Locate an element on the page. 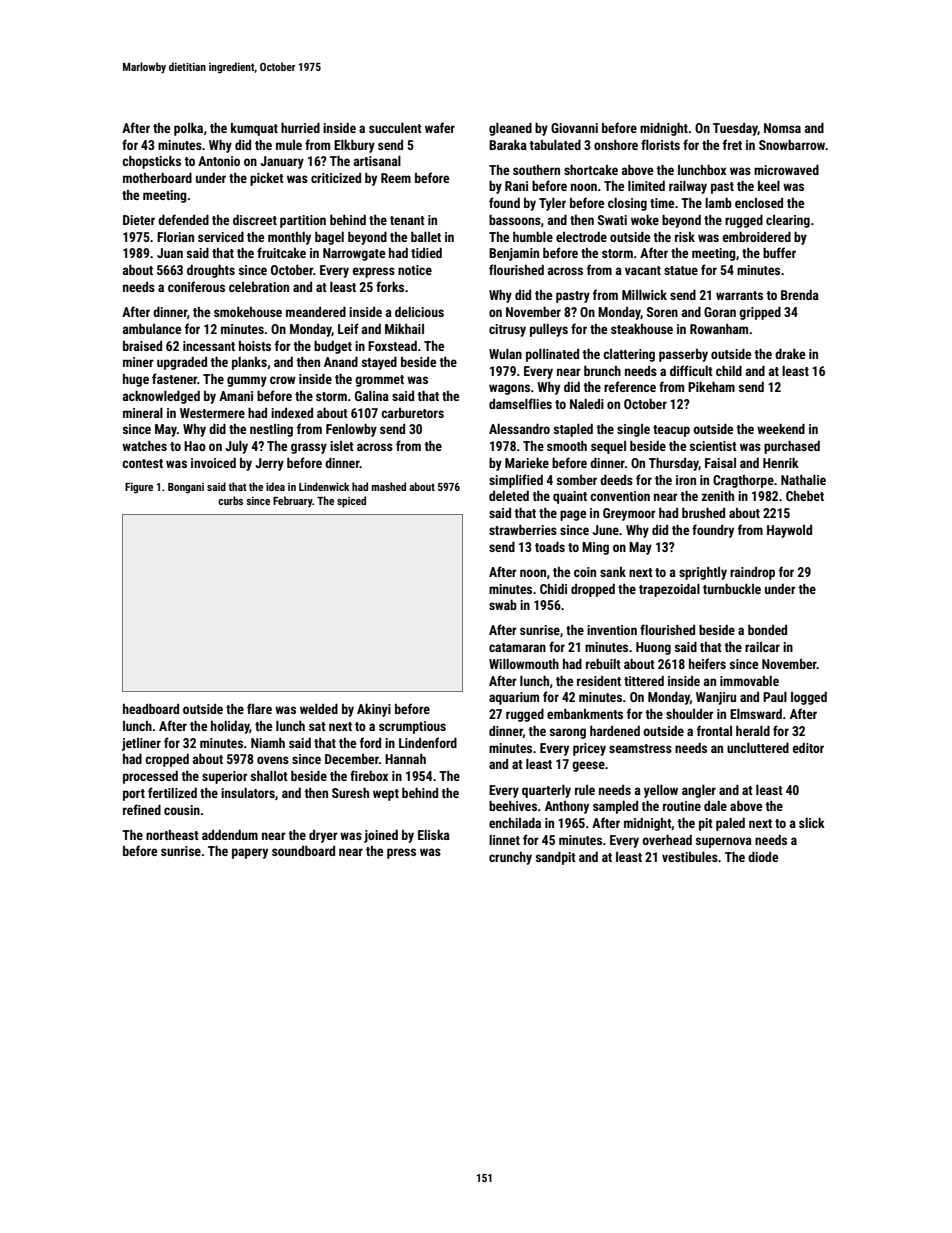 The width and height of the image is (952, 1233). Reem is located at coordinates (396, 178).
